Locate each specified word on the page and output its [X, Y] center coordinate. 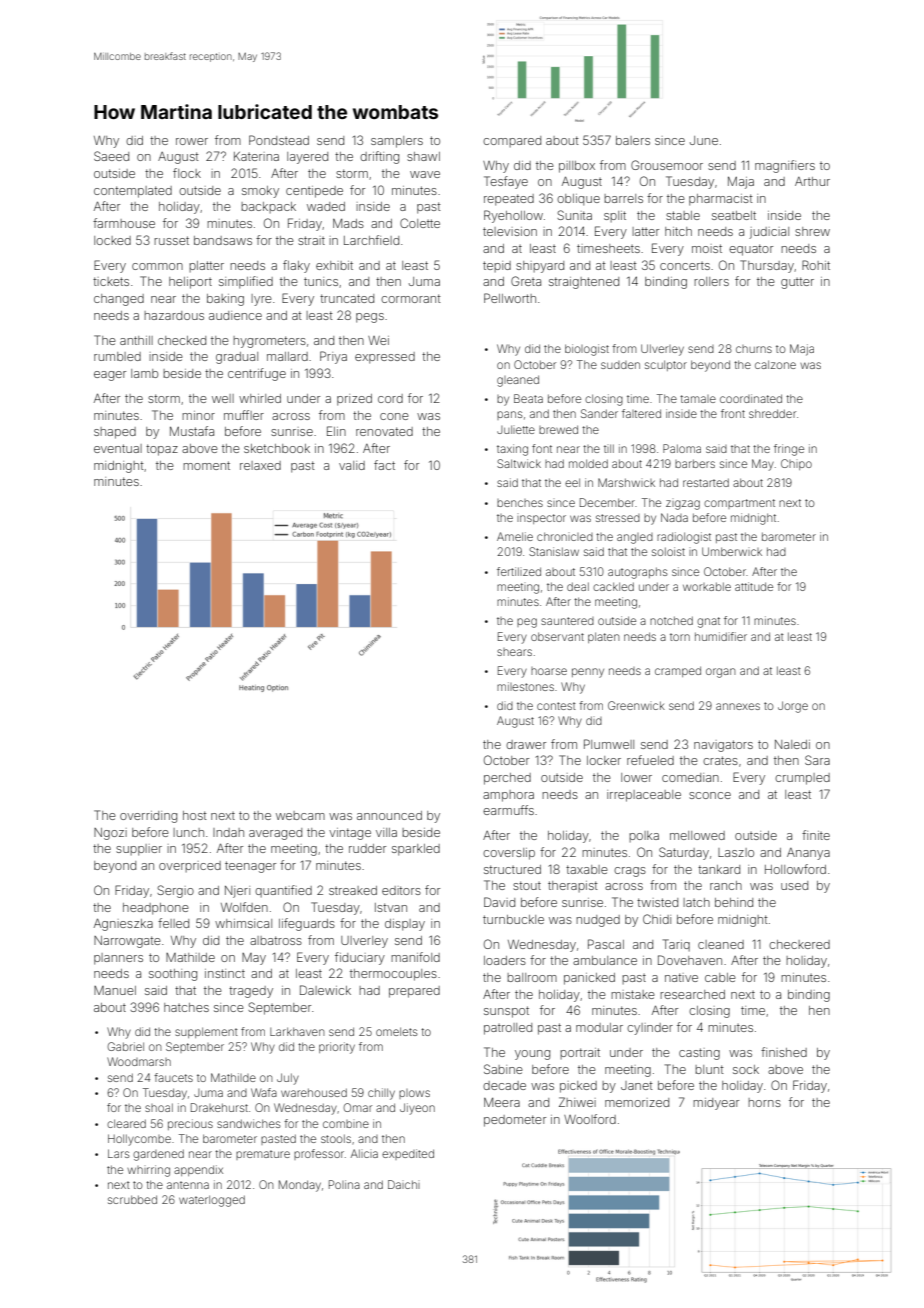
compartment [739, 504]
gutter [797, 283]
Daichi [404, 1184]
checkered [799, 944]
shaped [115, 433]
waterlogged [212, 1201]
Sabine [503, 1069]
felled [173, 923]
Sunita [574, 215]
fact [384, 465]
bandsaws [223, 240]
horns [764, 1102]
